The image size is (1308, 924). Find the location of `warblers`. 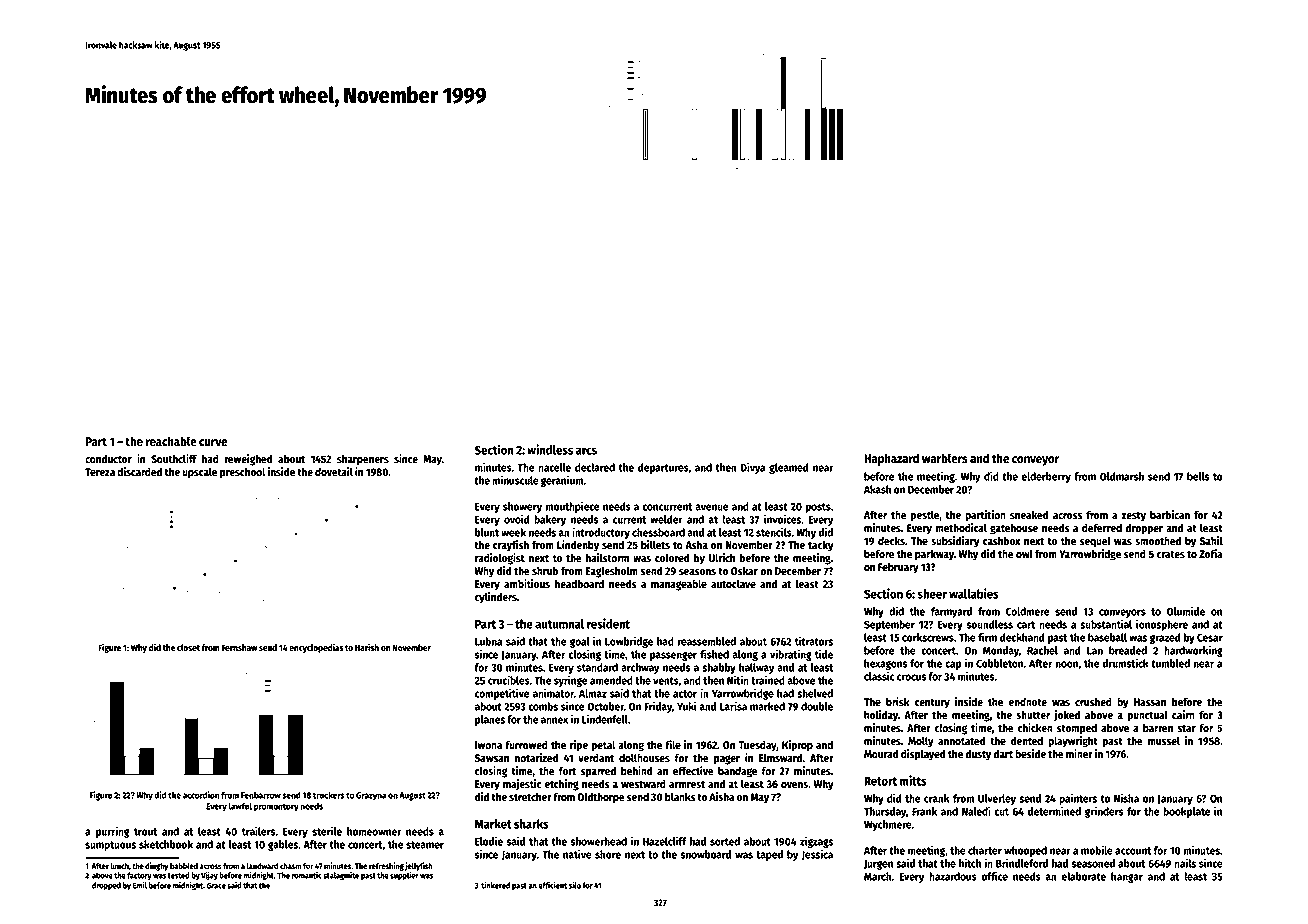

warblers is located at coordinates (945, 458).
